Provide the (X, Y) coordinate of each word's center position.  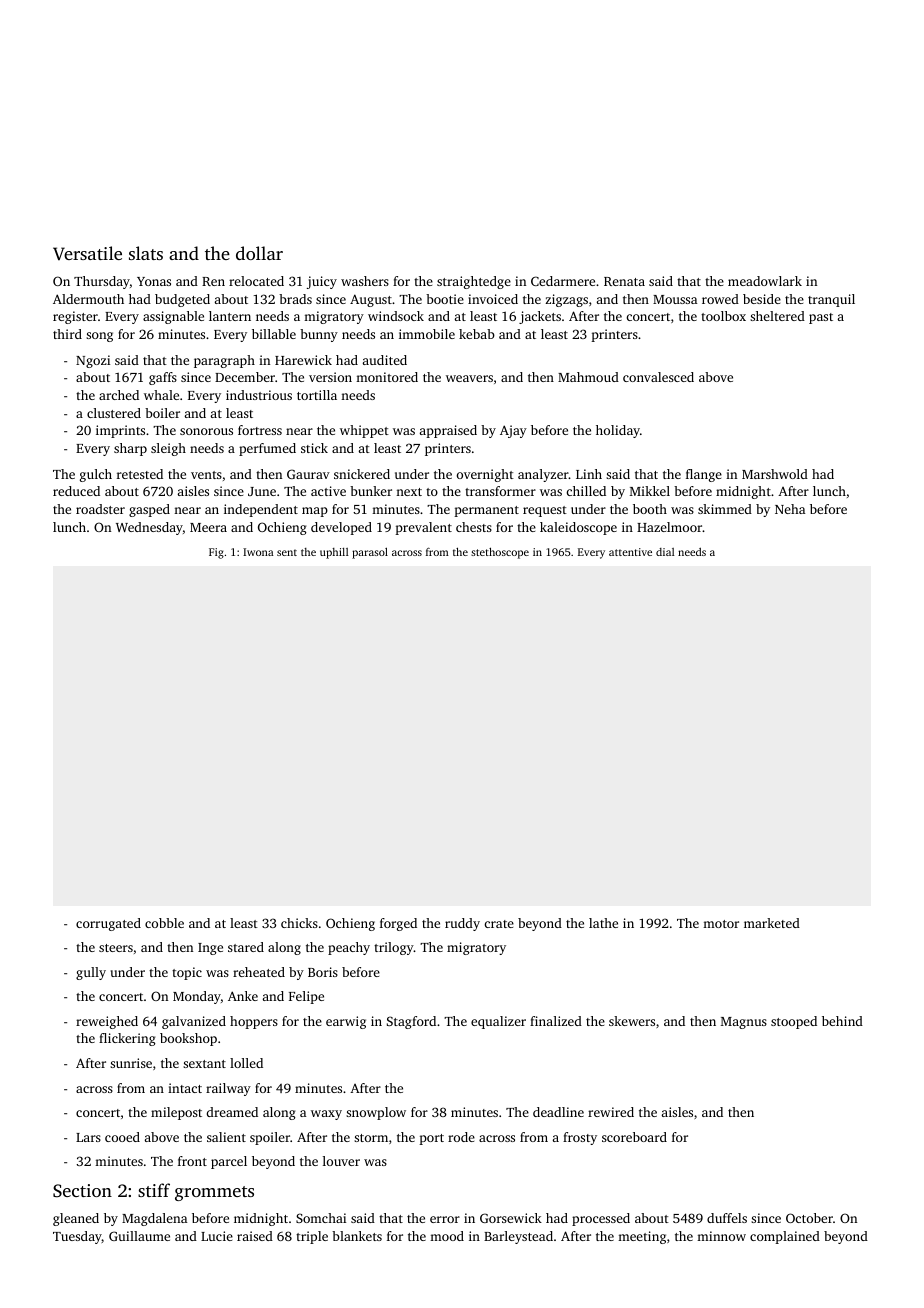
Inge (210, 949)
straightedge (474, 282)
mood (447, 1236)
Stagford (411, 1022)
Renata (624, 281)
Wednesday (149, 528)
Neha (790, 509)
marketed (772, 923)
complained (785, 1237)
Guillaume (139, 1236)
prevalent (423, 528)
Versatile (87, 253)
